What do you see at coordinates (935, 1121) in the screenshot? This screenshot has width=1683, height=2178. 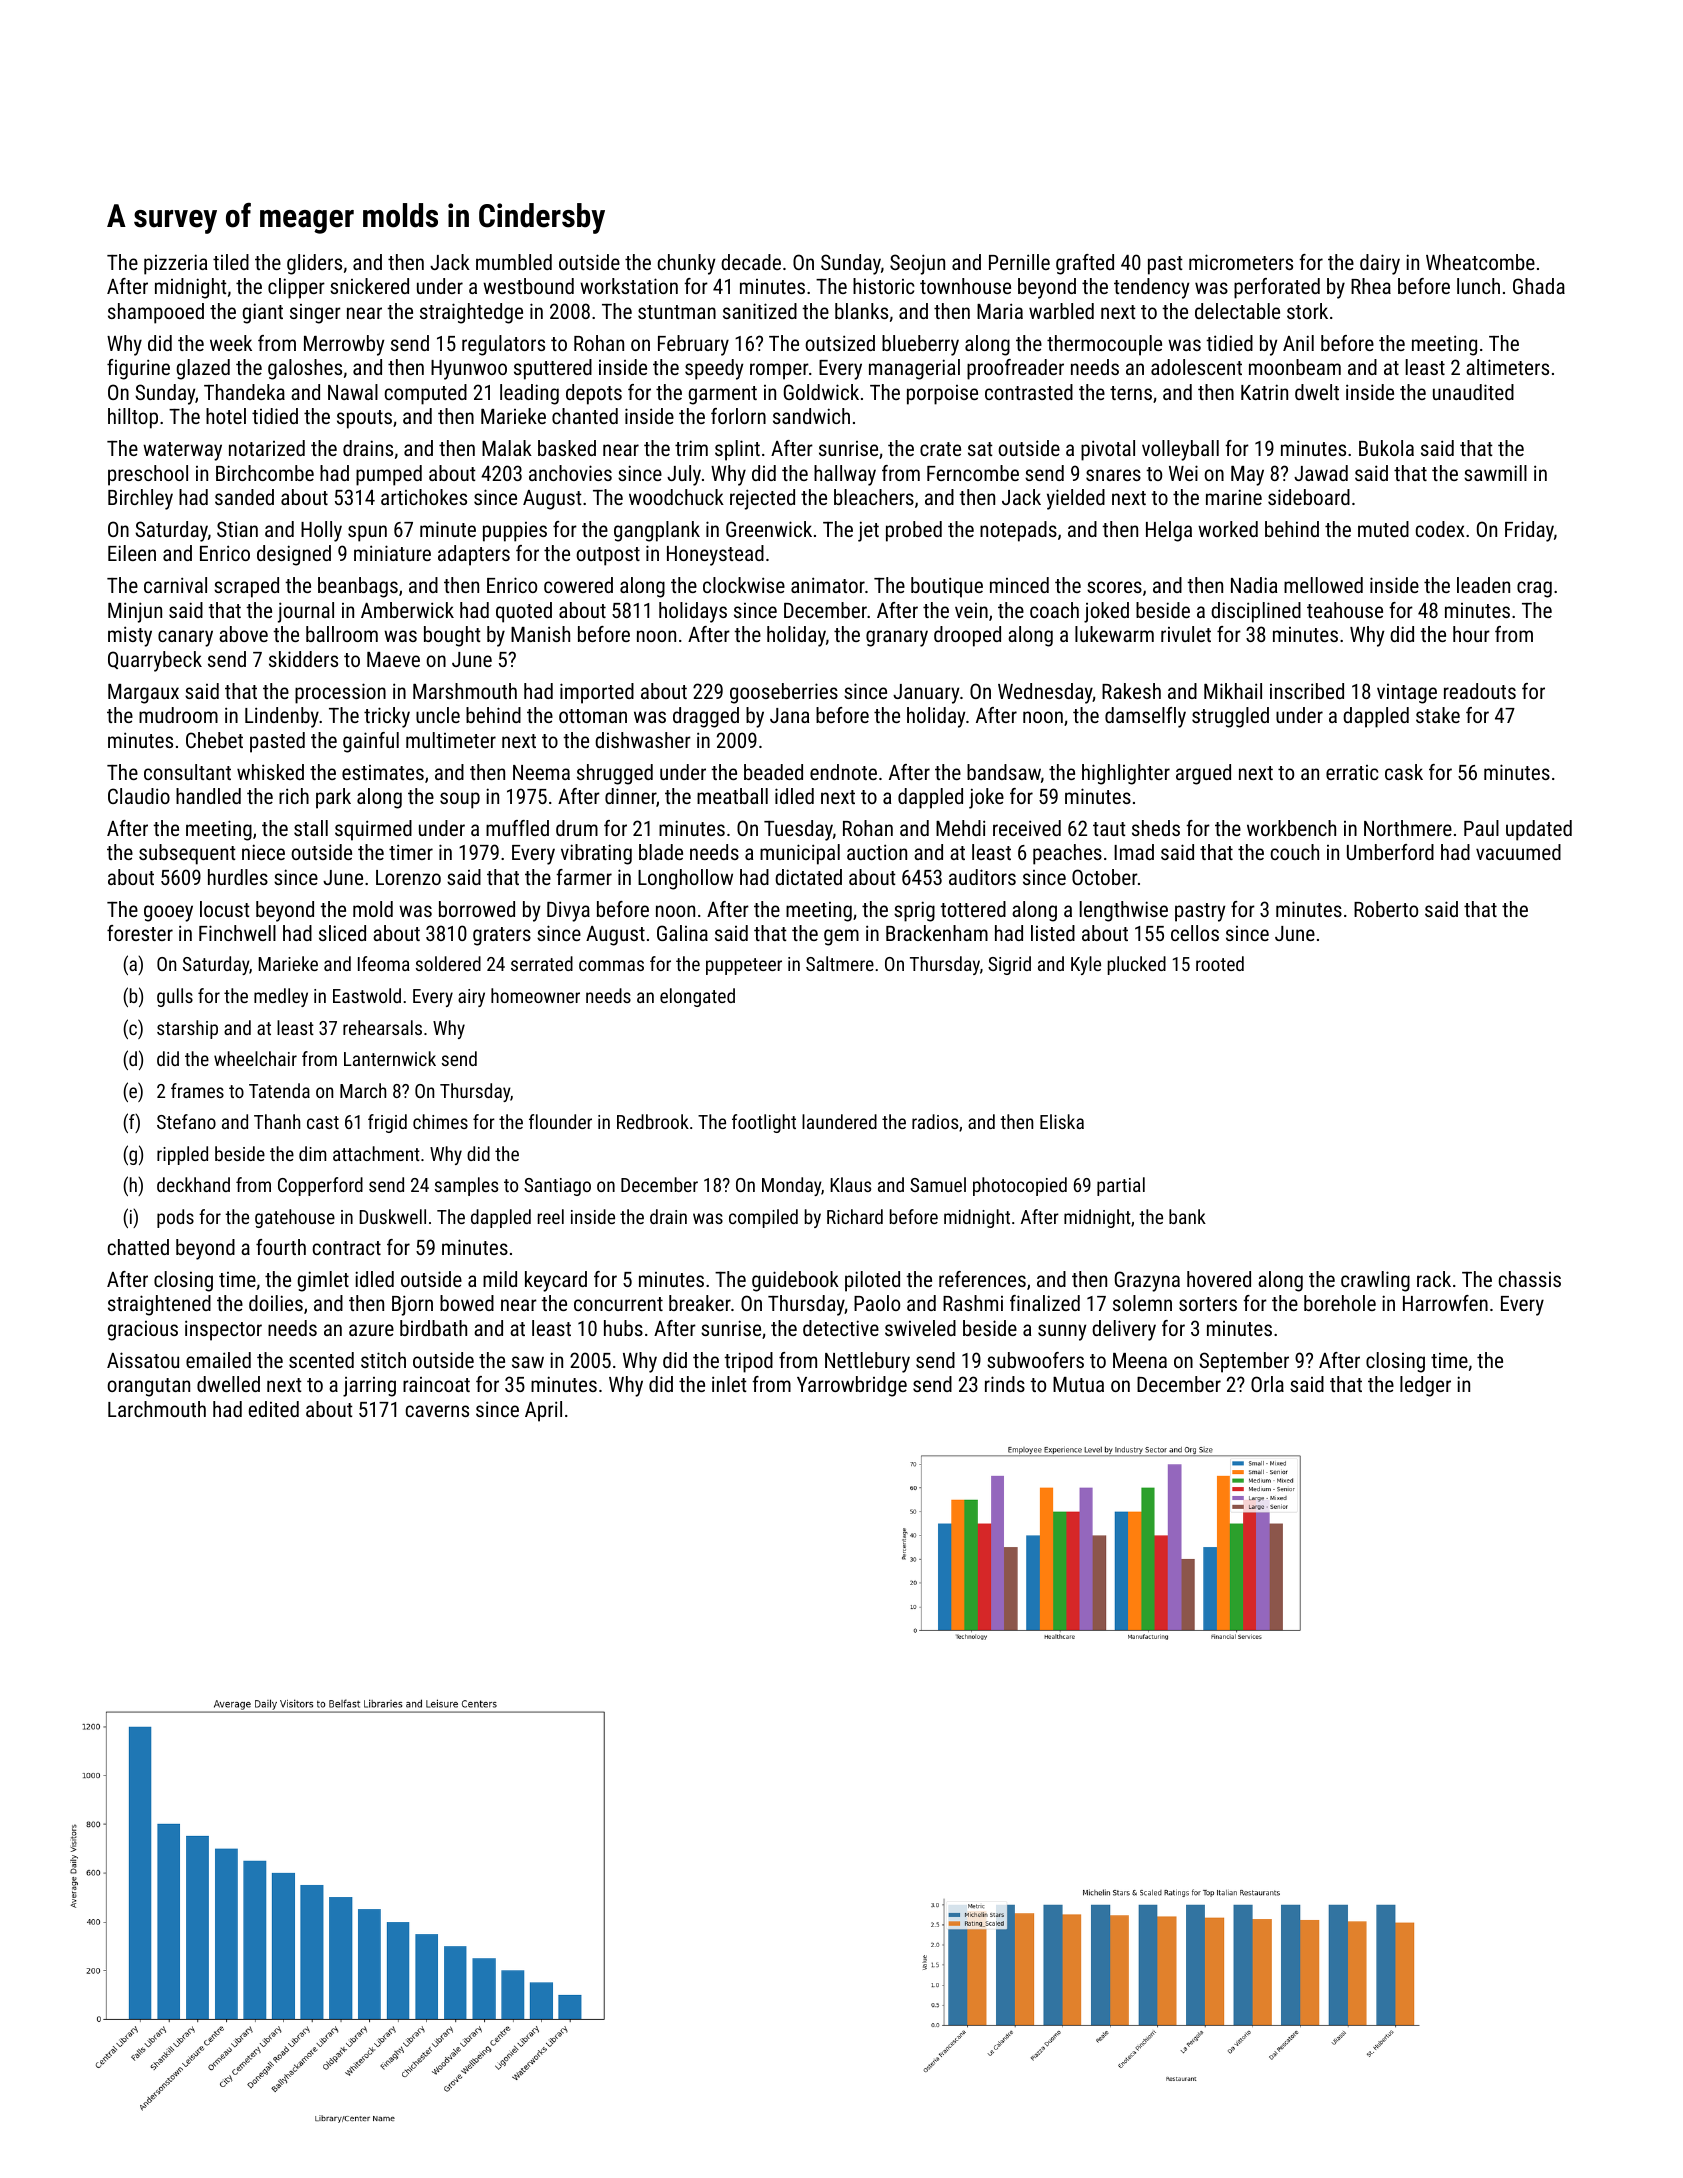 I see `radios` at bounding box center [935, 1121].
